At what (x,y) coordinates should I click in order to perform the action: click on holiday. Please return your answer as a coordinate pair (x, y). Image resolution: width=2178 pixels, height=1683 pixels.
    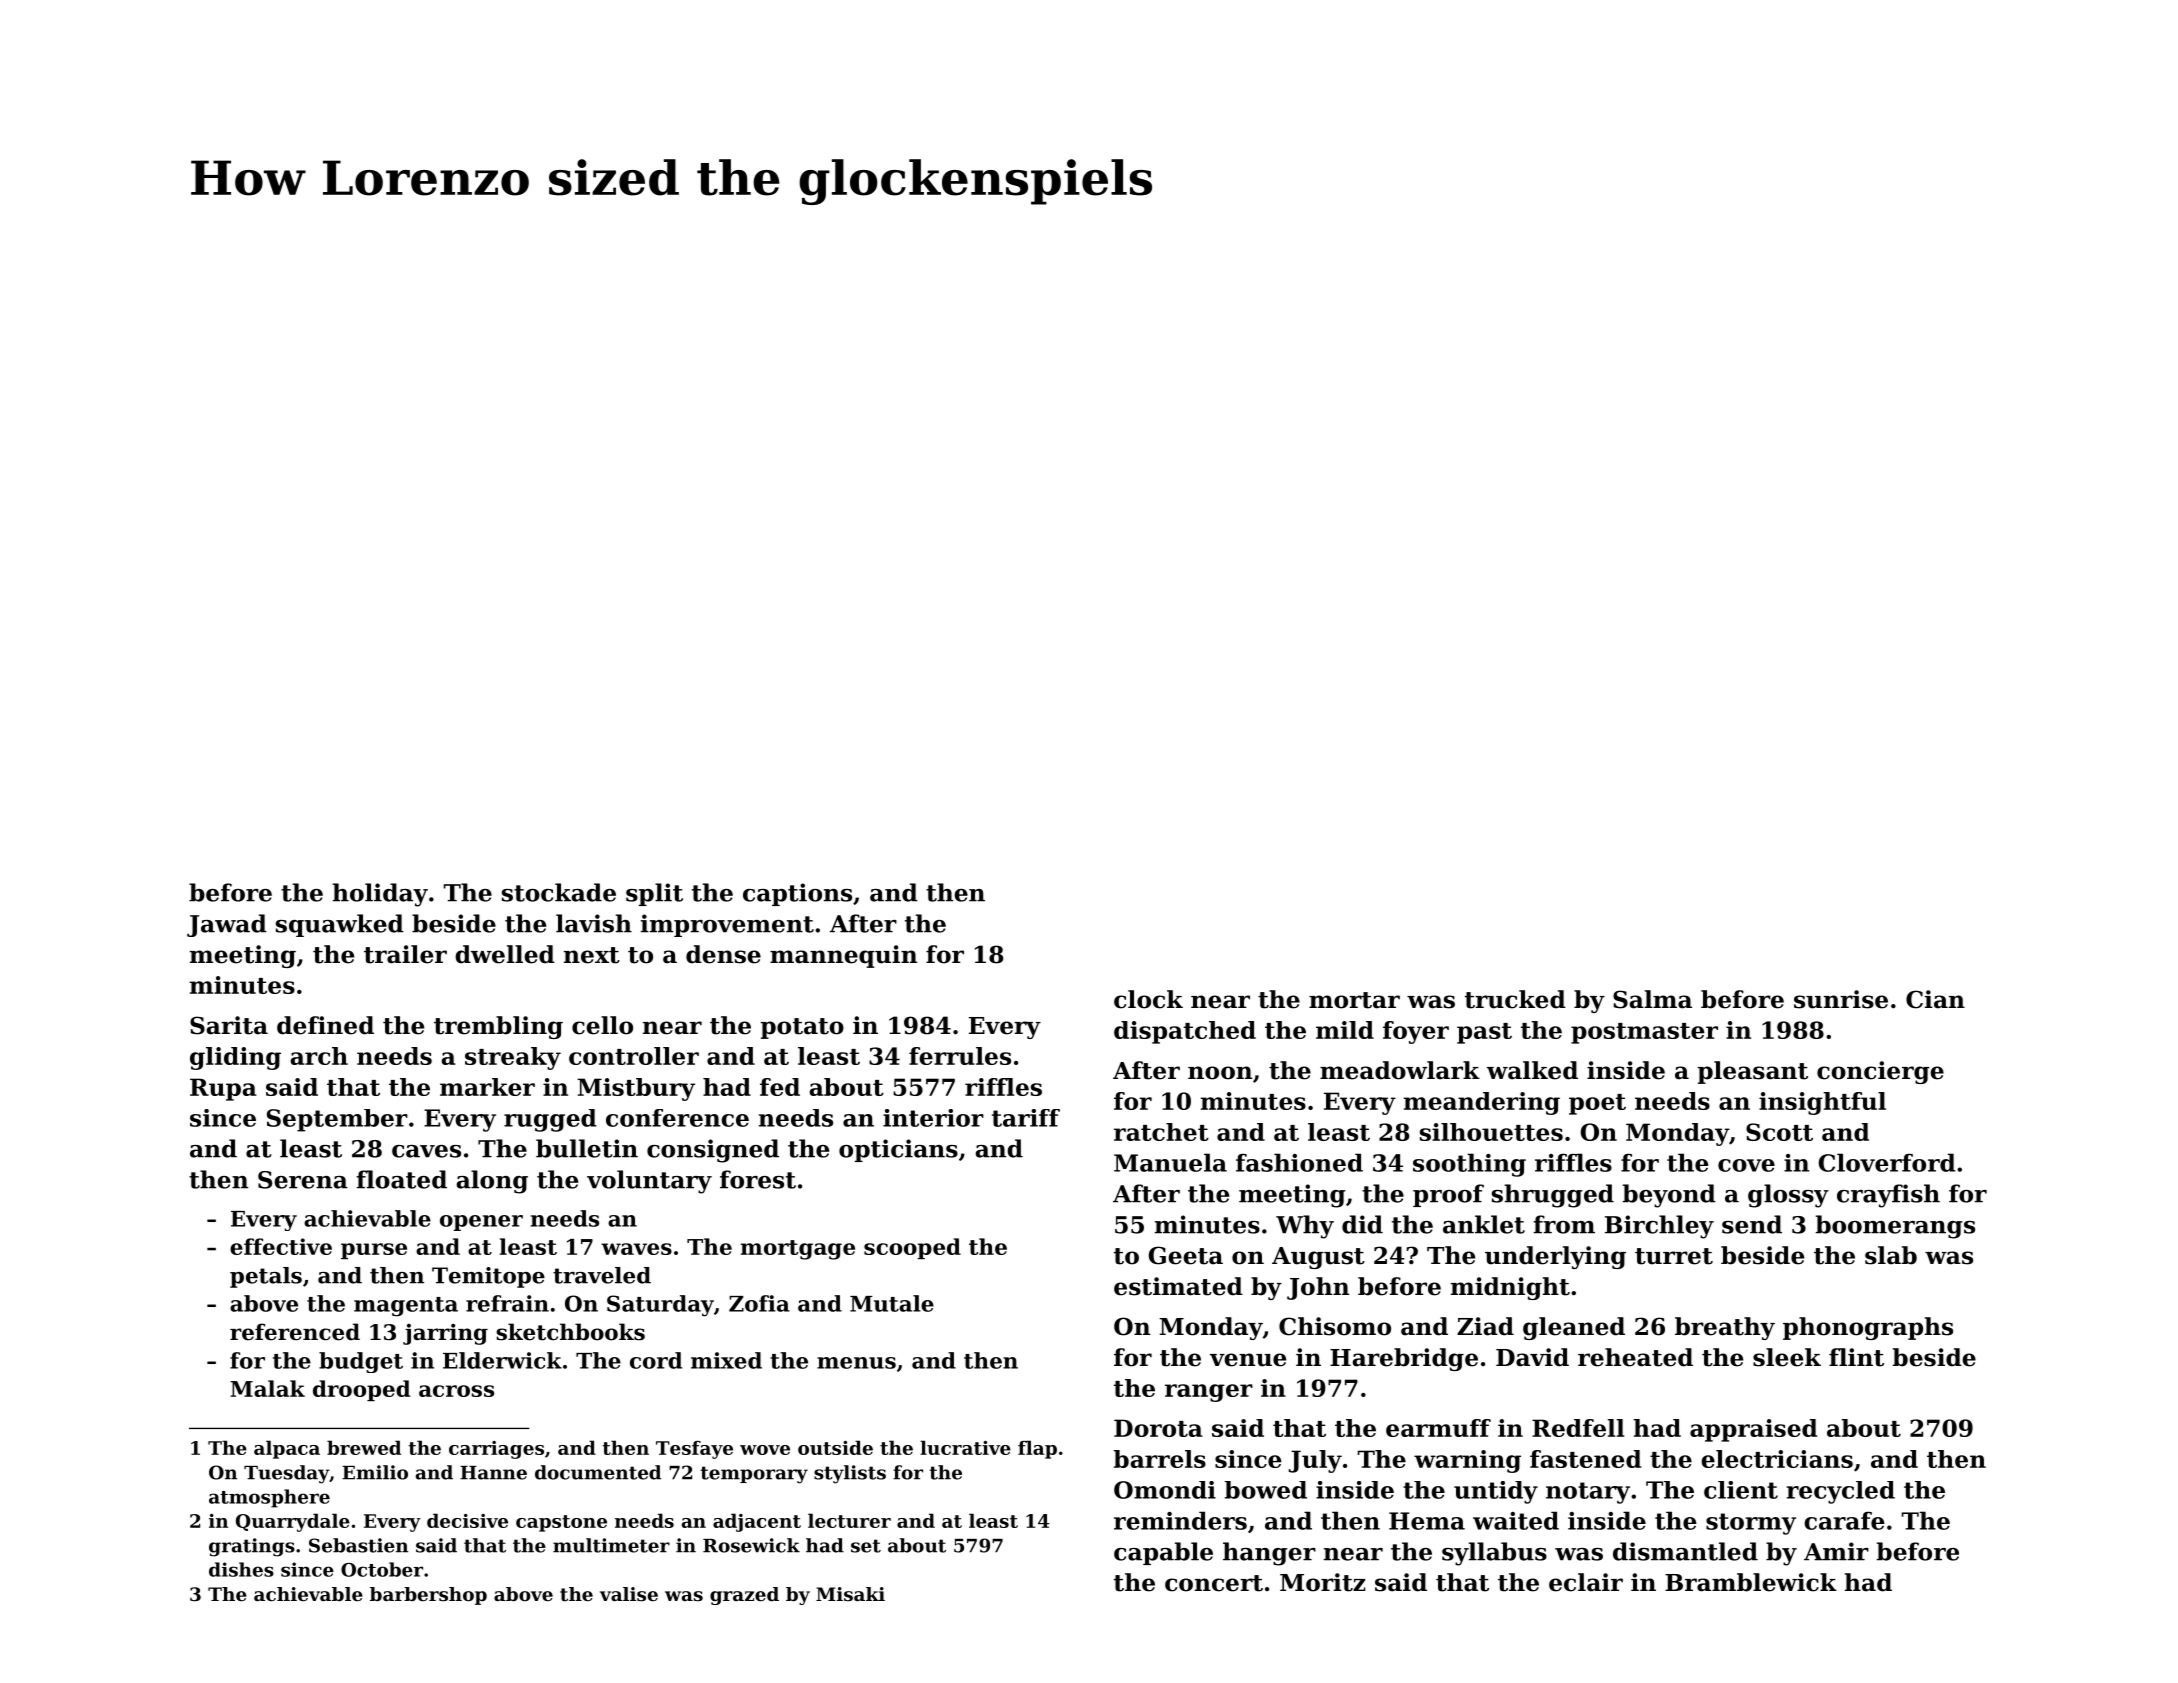
    Looking at the image, I should click on (380, 895).
